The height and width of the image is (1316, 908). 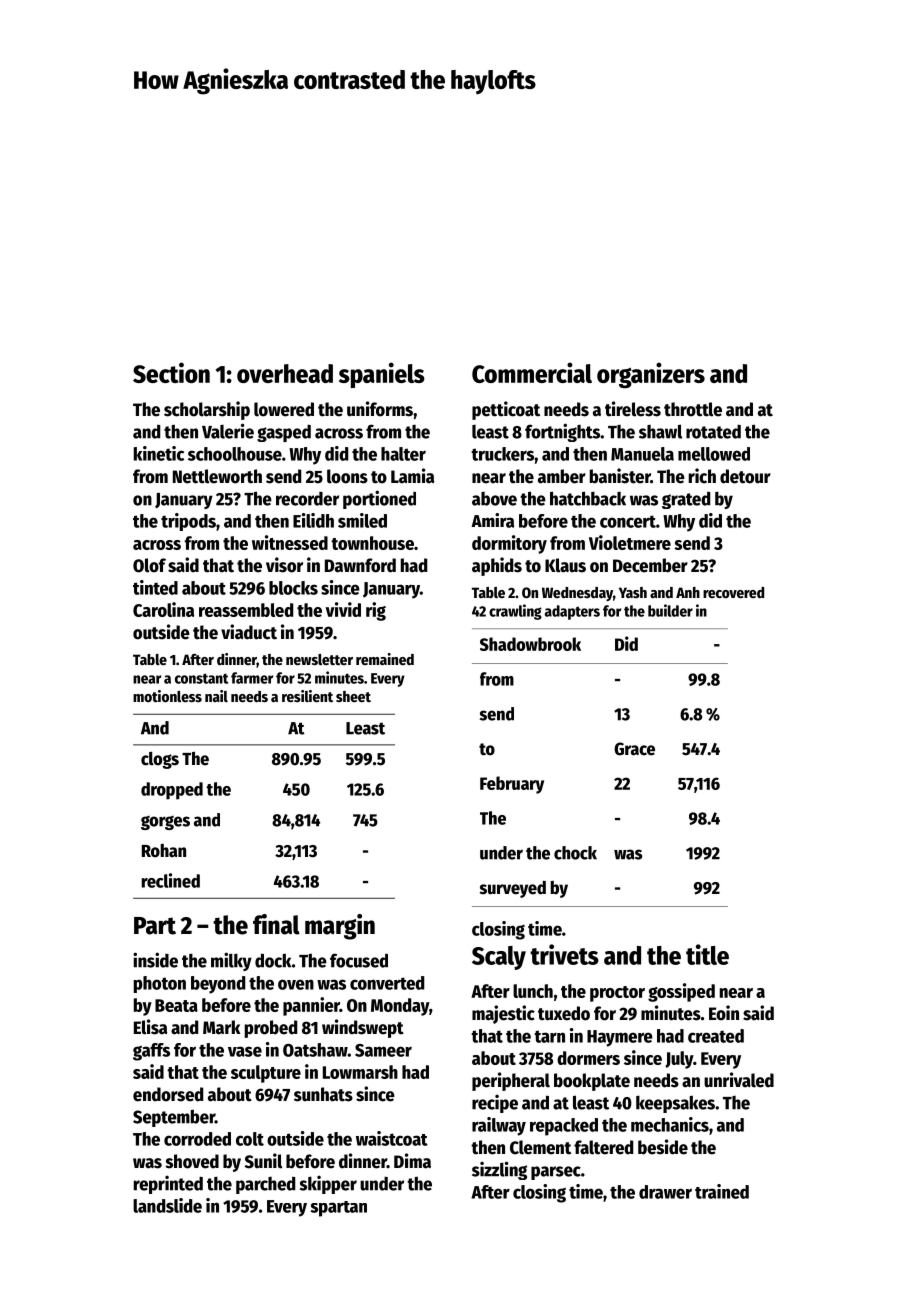 What do you see at coordinates (167, 1205) in the image?
I see `landslide` at bounding box center [167, 1205].
